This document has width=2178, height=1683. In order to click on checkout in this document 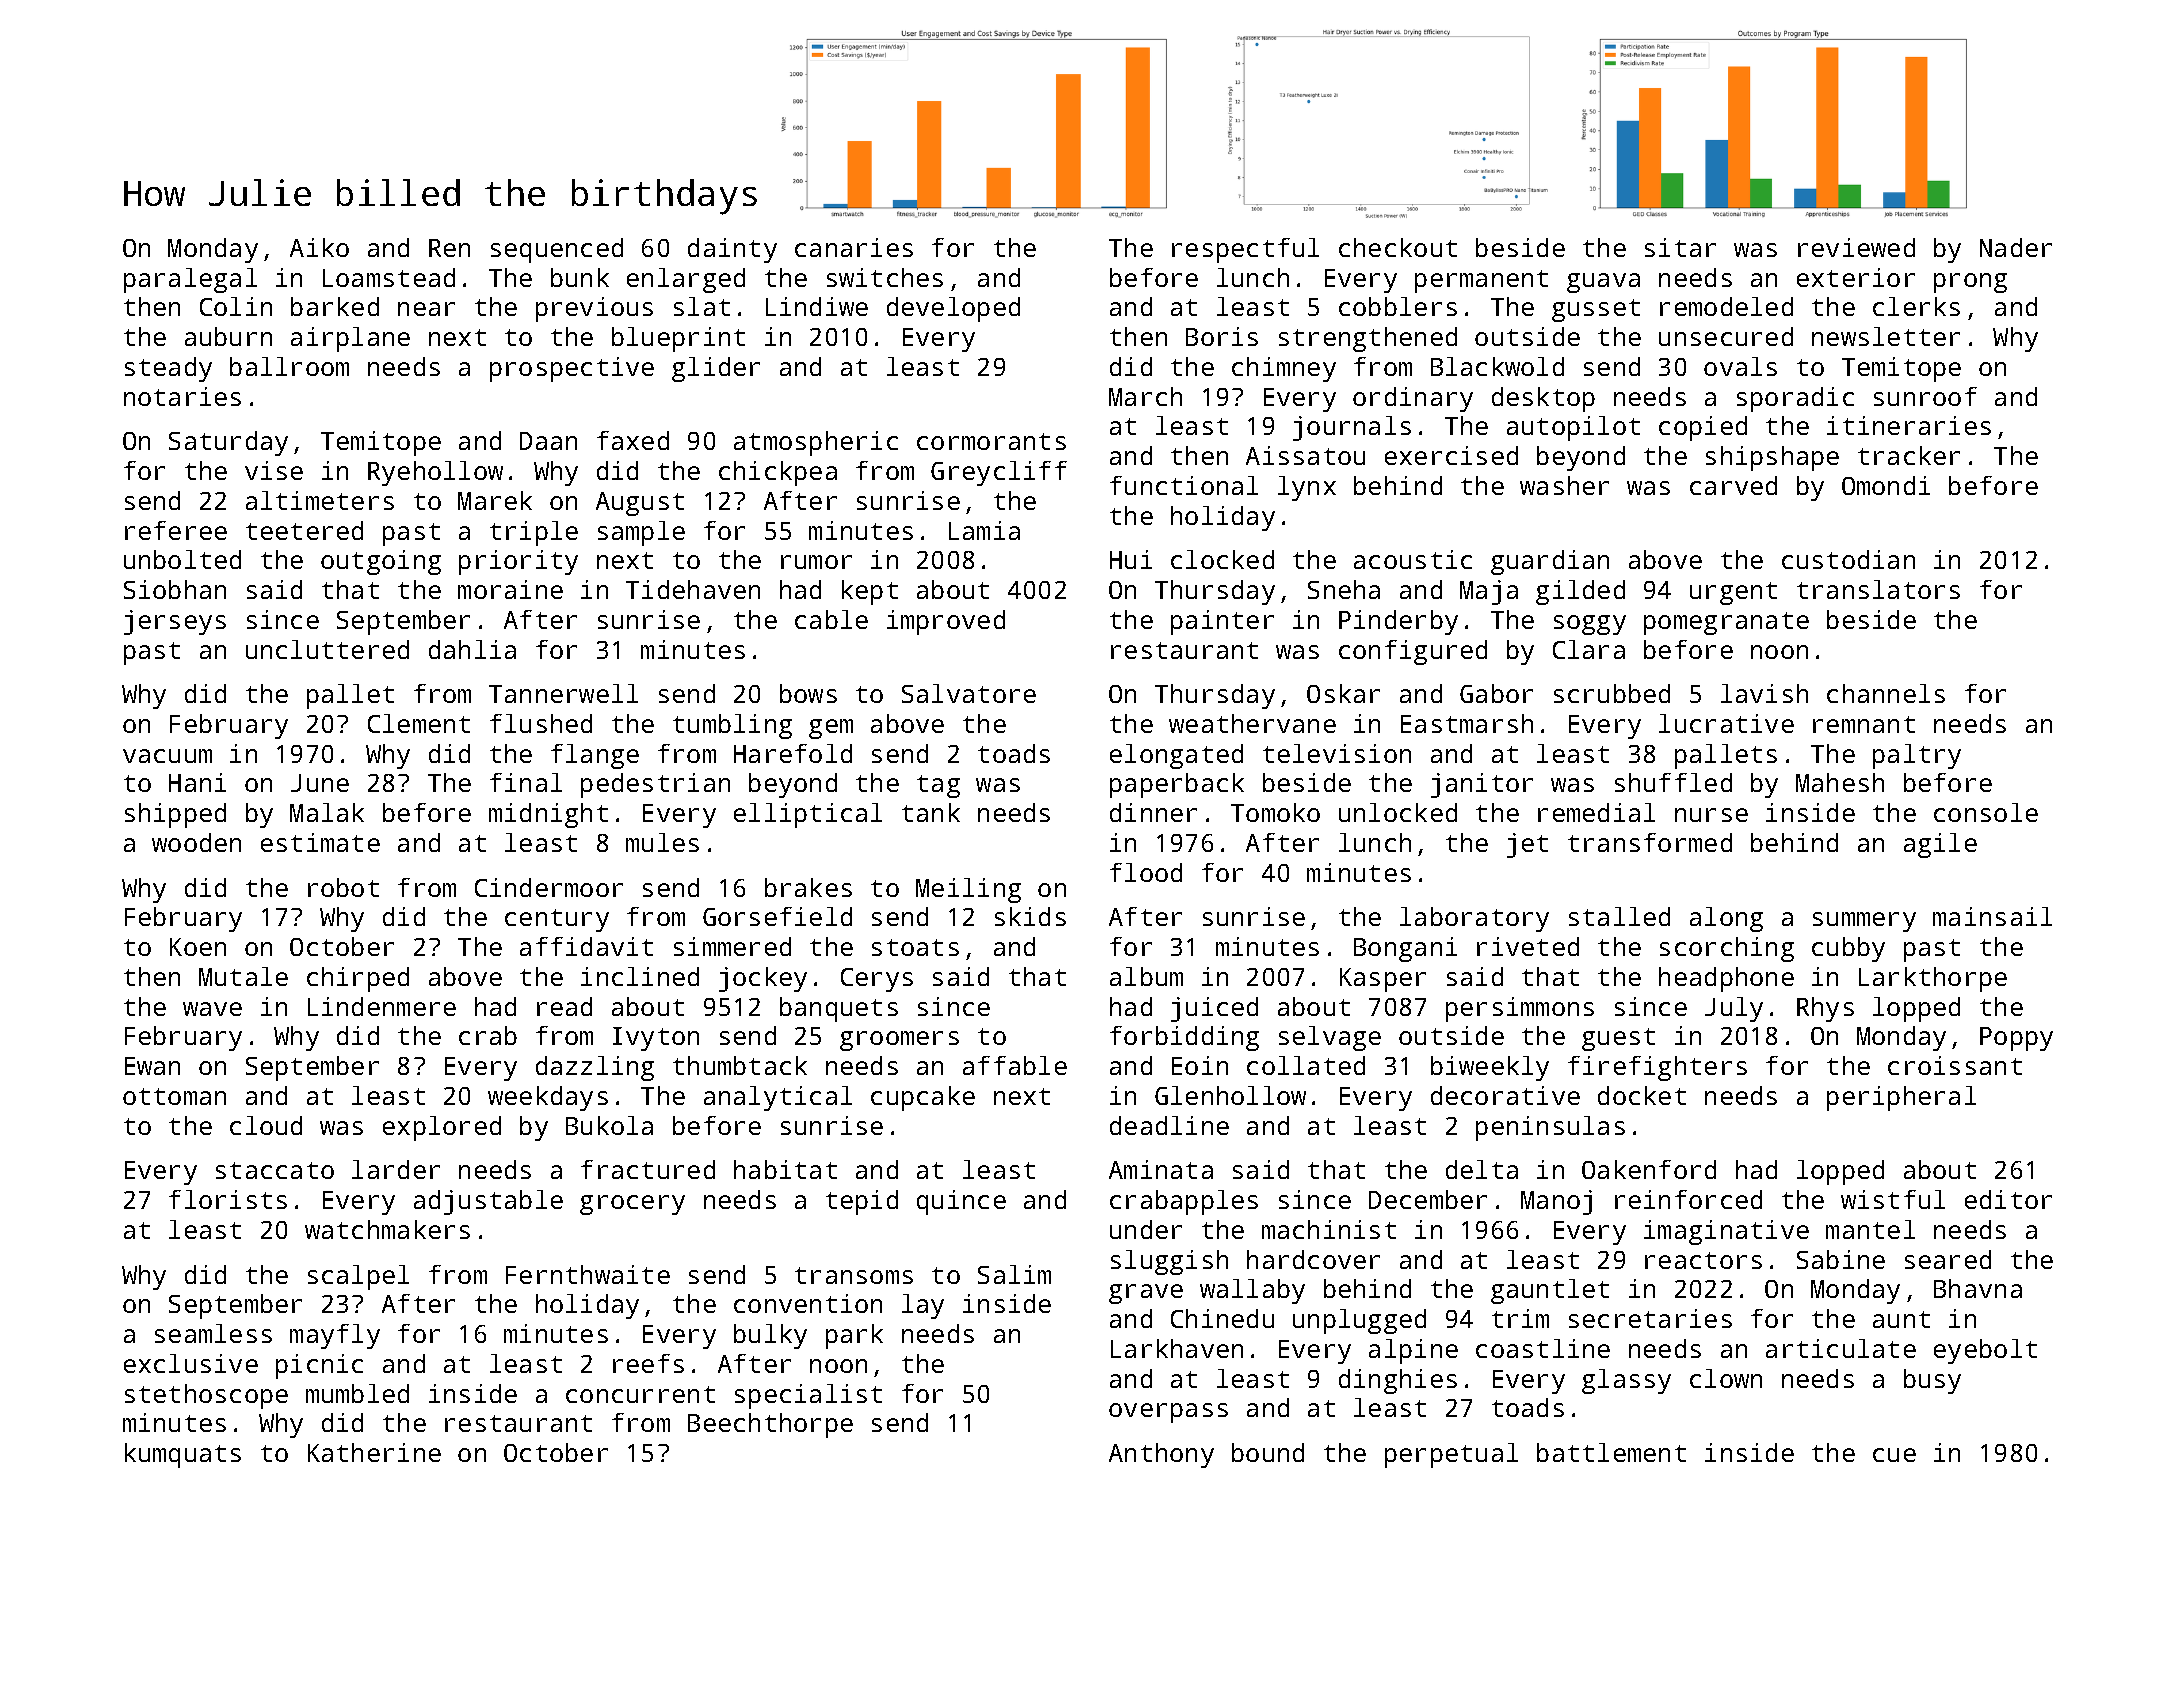, I will do `click(1398, 247)`.
